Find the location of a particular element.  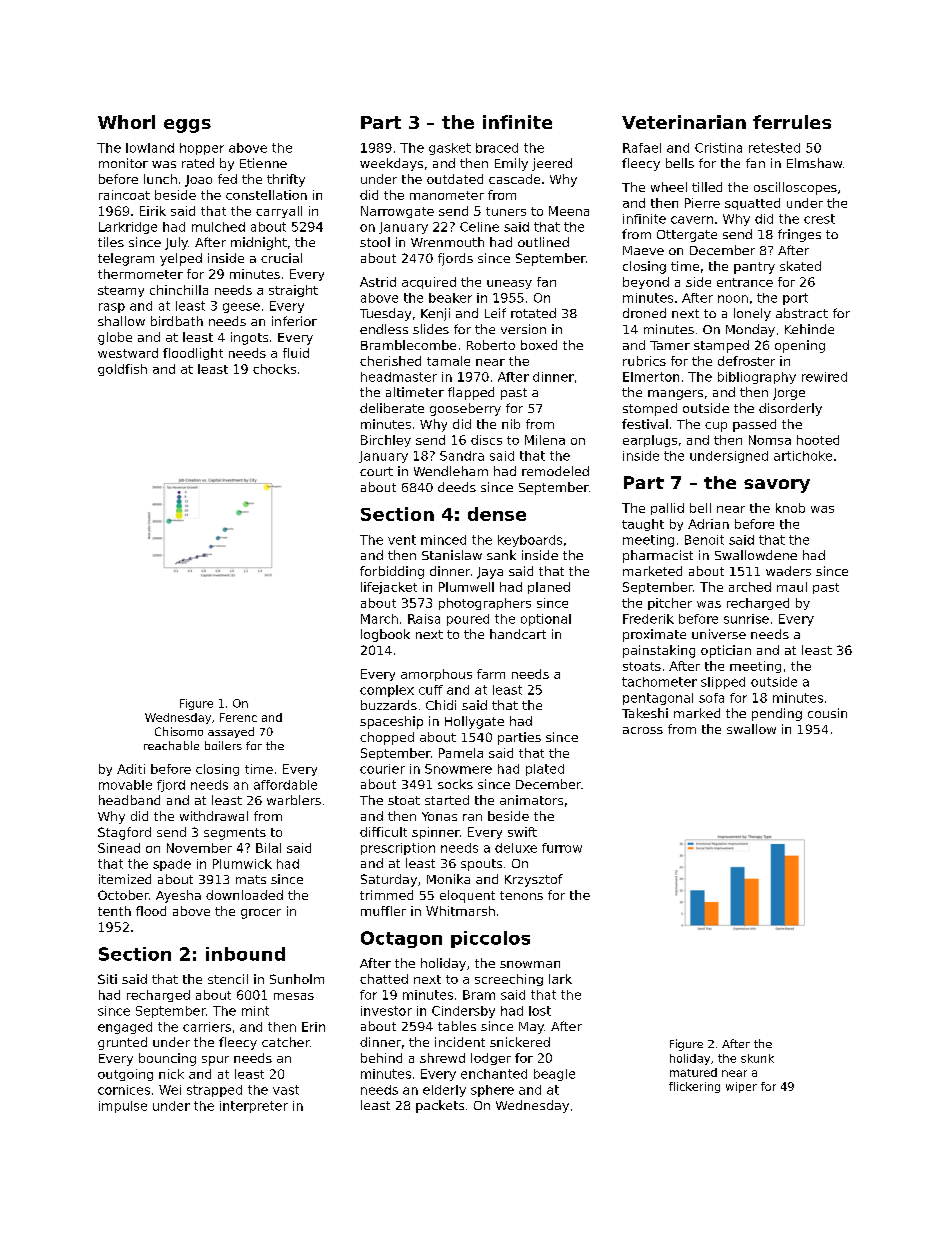

Maeve is located at coordinates (643, 250).
